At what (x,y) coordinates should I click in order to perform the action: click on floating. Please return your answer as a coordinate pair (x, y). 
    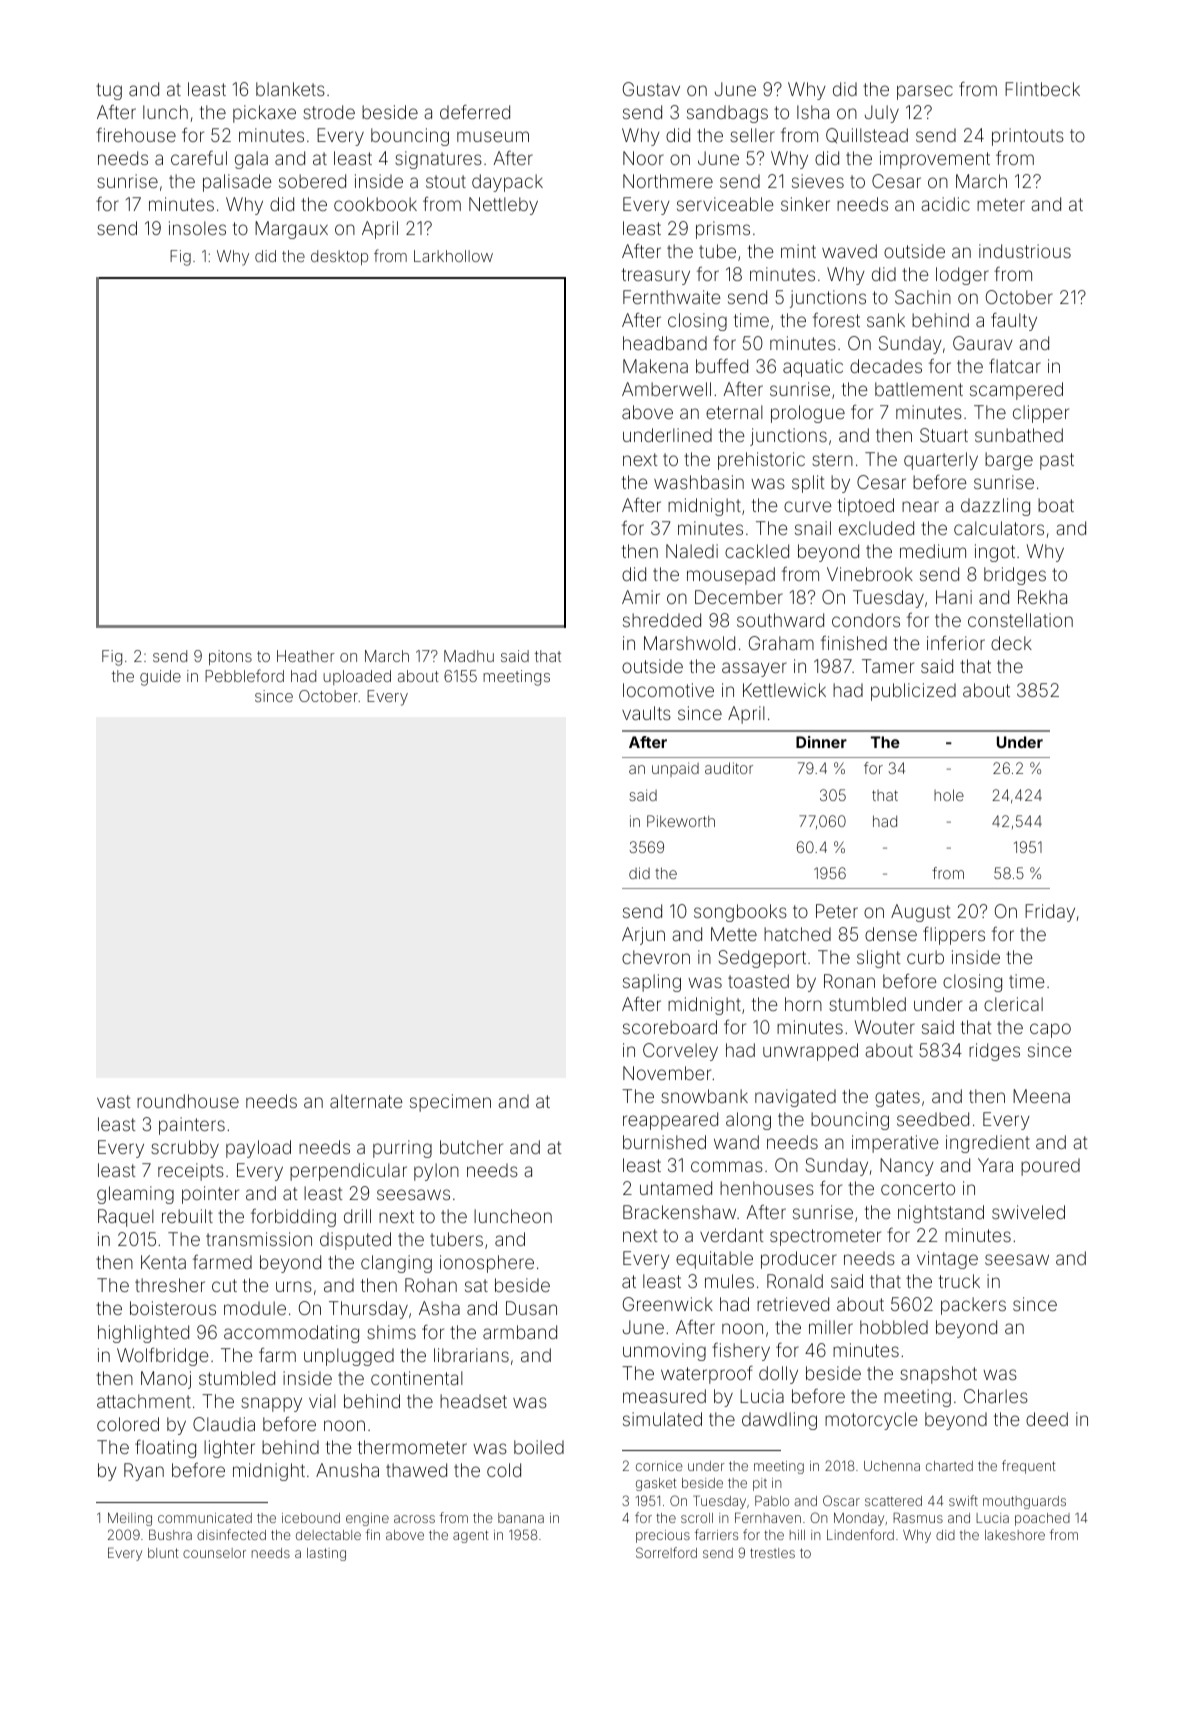
    Looking at the image, I should click on (165, 1448).
